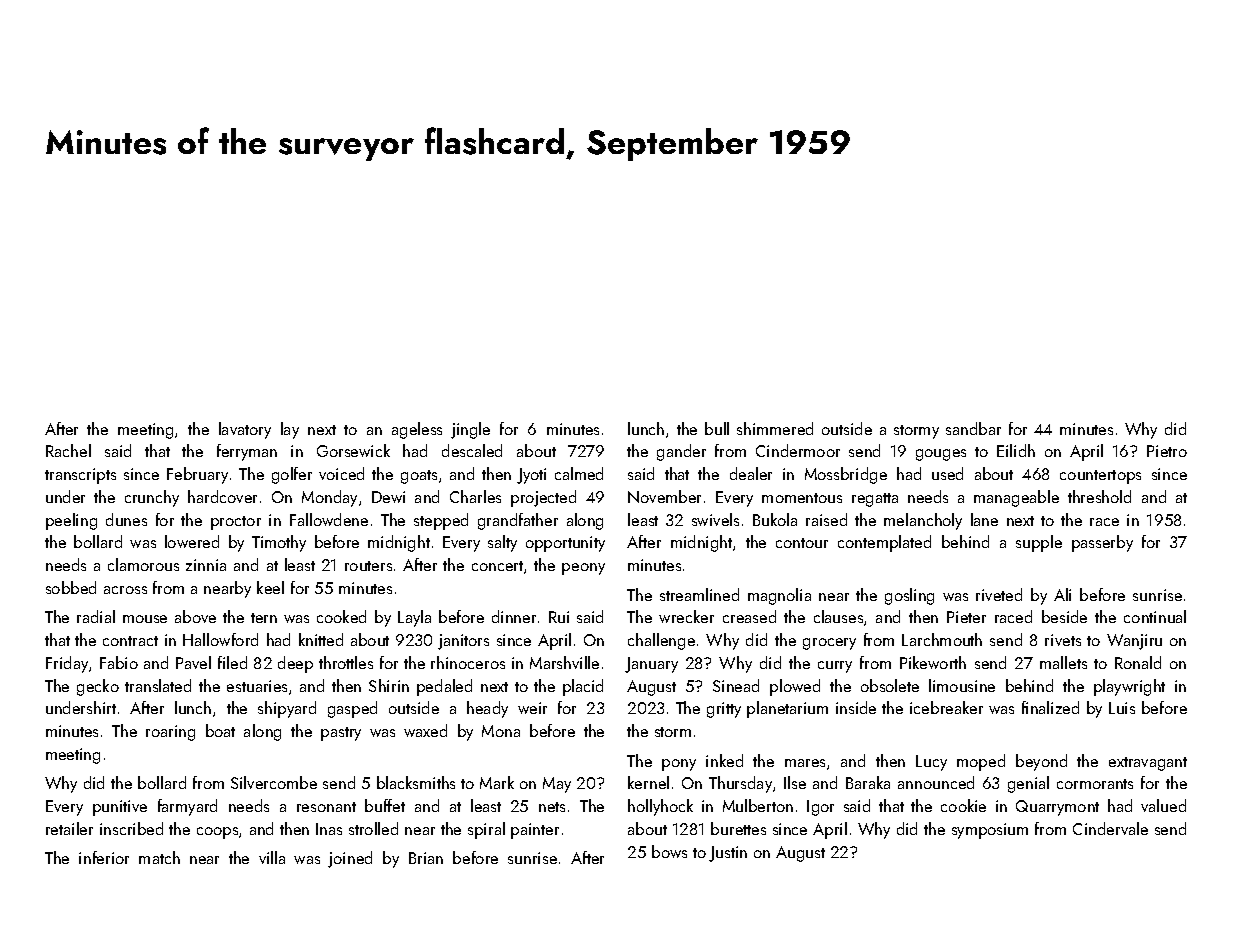  I want to click on lavatory, so click(245, 430).
